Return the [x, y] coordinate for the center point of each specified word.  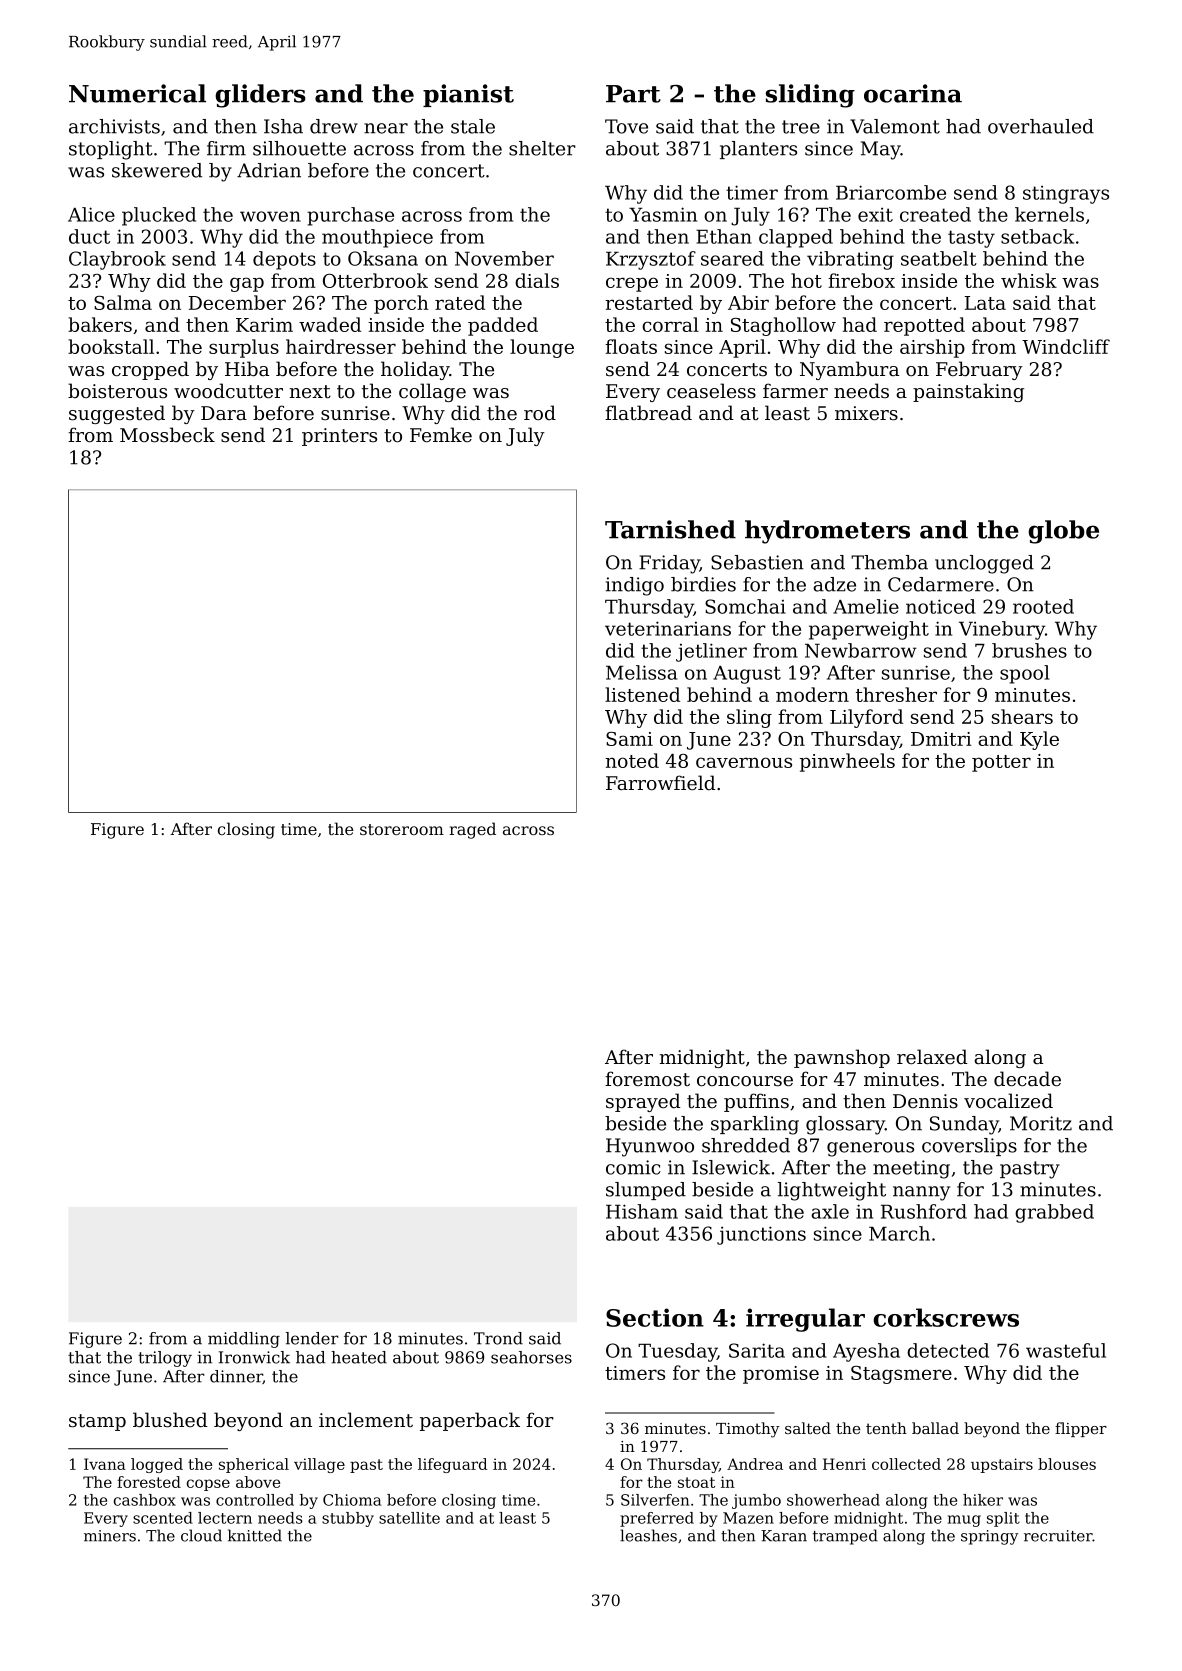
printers [339, 437]
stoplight [111, 150]
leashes [648, 1535]
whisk [1029, 280]
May [881, 150]
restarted [649, 302]
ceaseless [711, 391]
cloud [201, 1535]
